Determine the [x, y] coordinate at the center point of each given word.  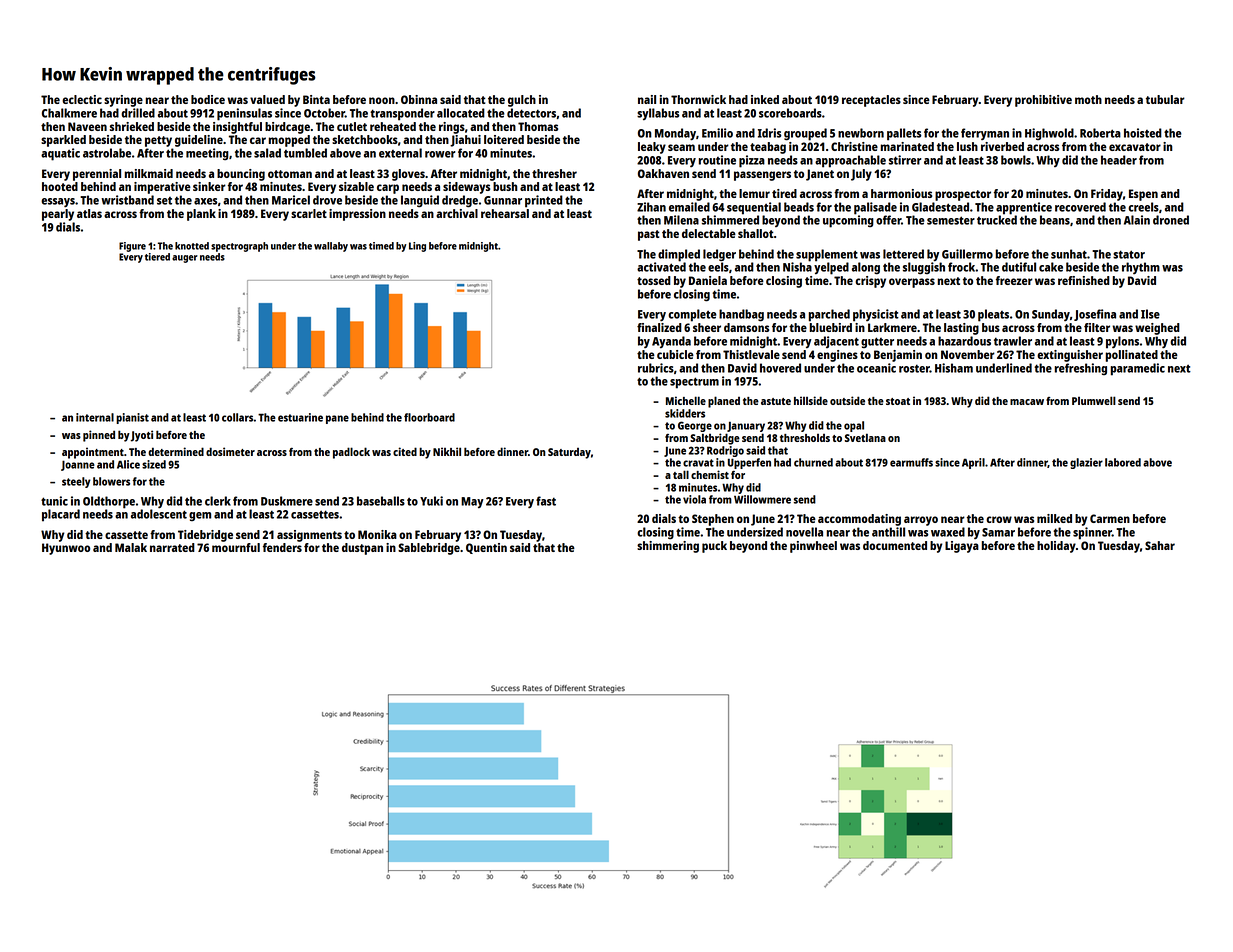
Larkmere [892, 327]
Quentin [486, 548]
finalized [659, 327]
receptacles [871, 101]
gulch [522, 101]
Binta [316, 99]
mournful [236, 547]
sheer [707, 327]
